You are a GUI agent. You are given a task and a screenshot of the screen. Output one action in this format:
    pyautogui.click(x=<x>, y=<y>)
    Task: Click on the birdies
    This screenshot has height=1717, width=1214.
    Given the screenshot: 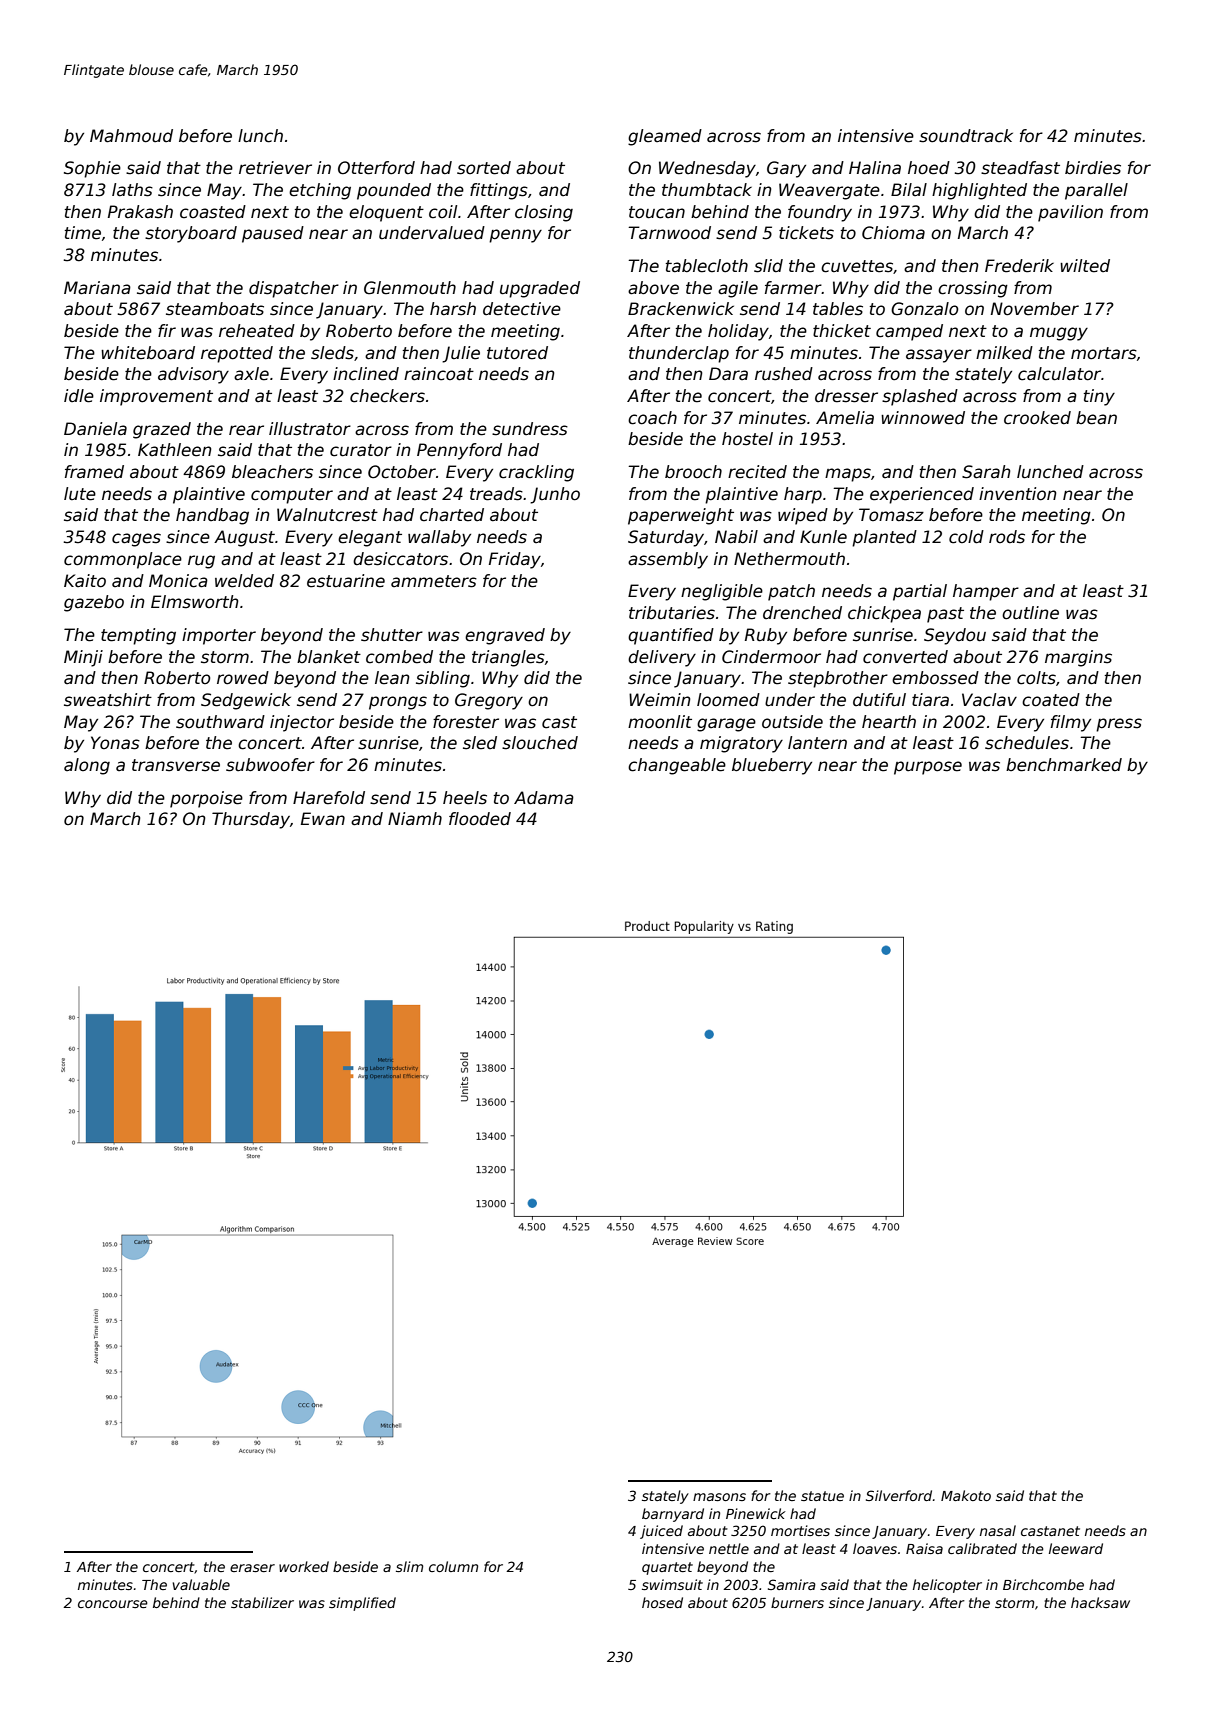 What is the action you would take?
    pyautogui.click(x=1093, y=168)
